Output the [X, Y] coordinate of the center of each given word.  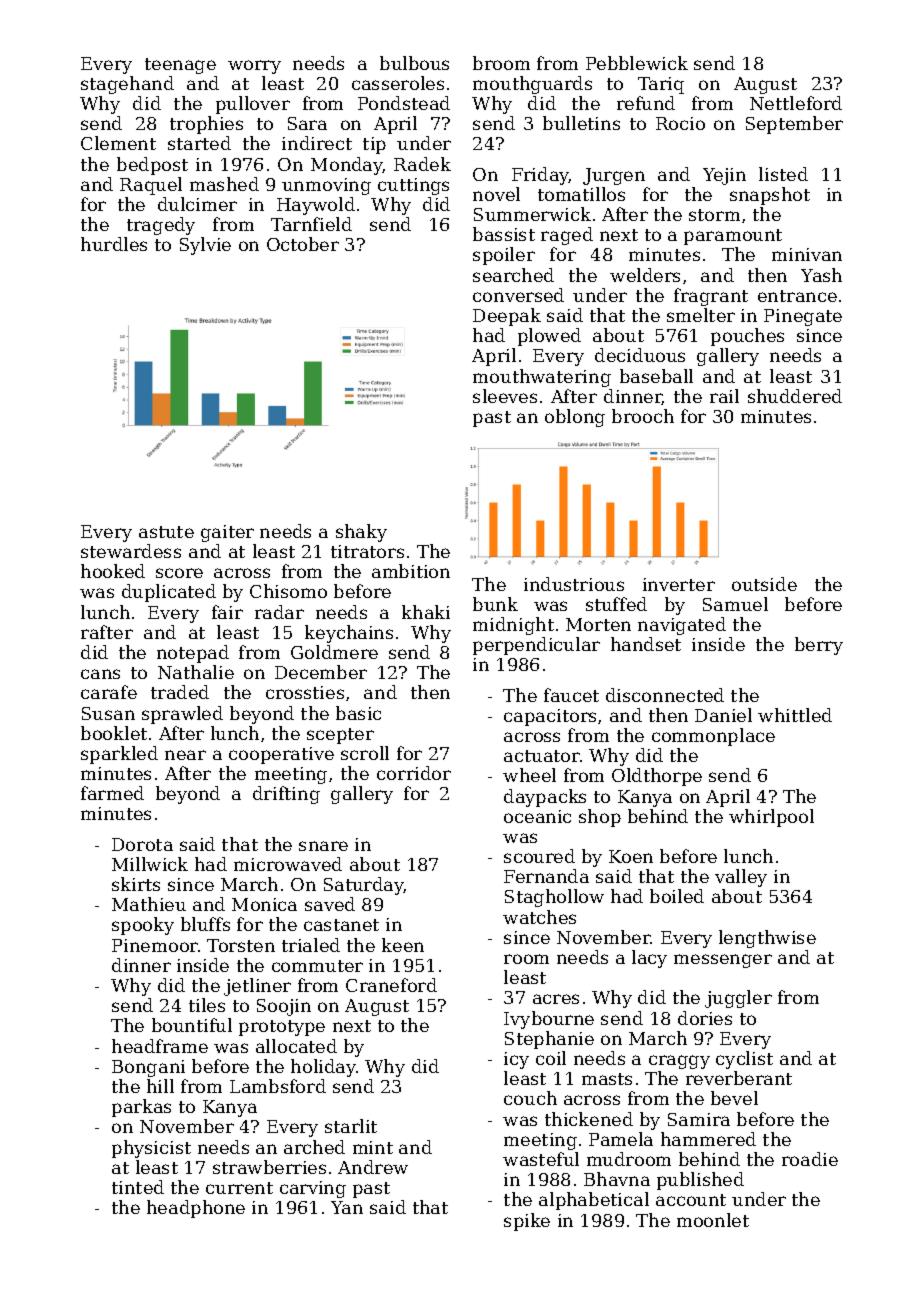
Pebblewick [637, 63]
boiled [677, 896]
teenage [180, 66]
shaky [361, 533]
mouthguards [532, 85]
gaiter [227, 533]
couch [530, 1098]
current [239, 1188]
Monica [264, 904]
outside [764, 584]
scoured [539, 856]
